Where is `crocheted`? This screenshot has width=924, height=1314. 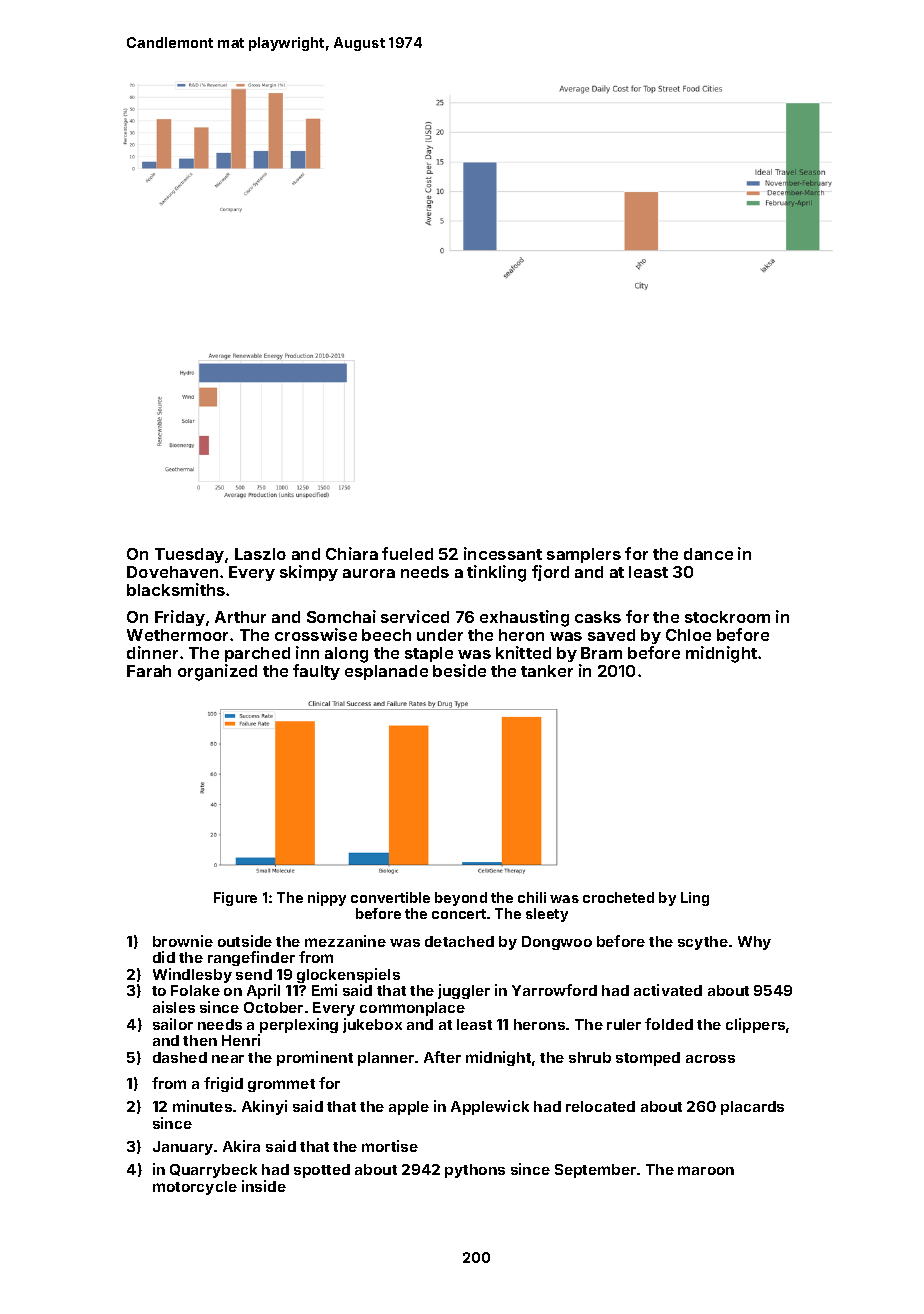
crocheted is located at coordinates (618, 897).
